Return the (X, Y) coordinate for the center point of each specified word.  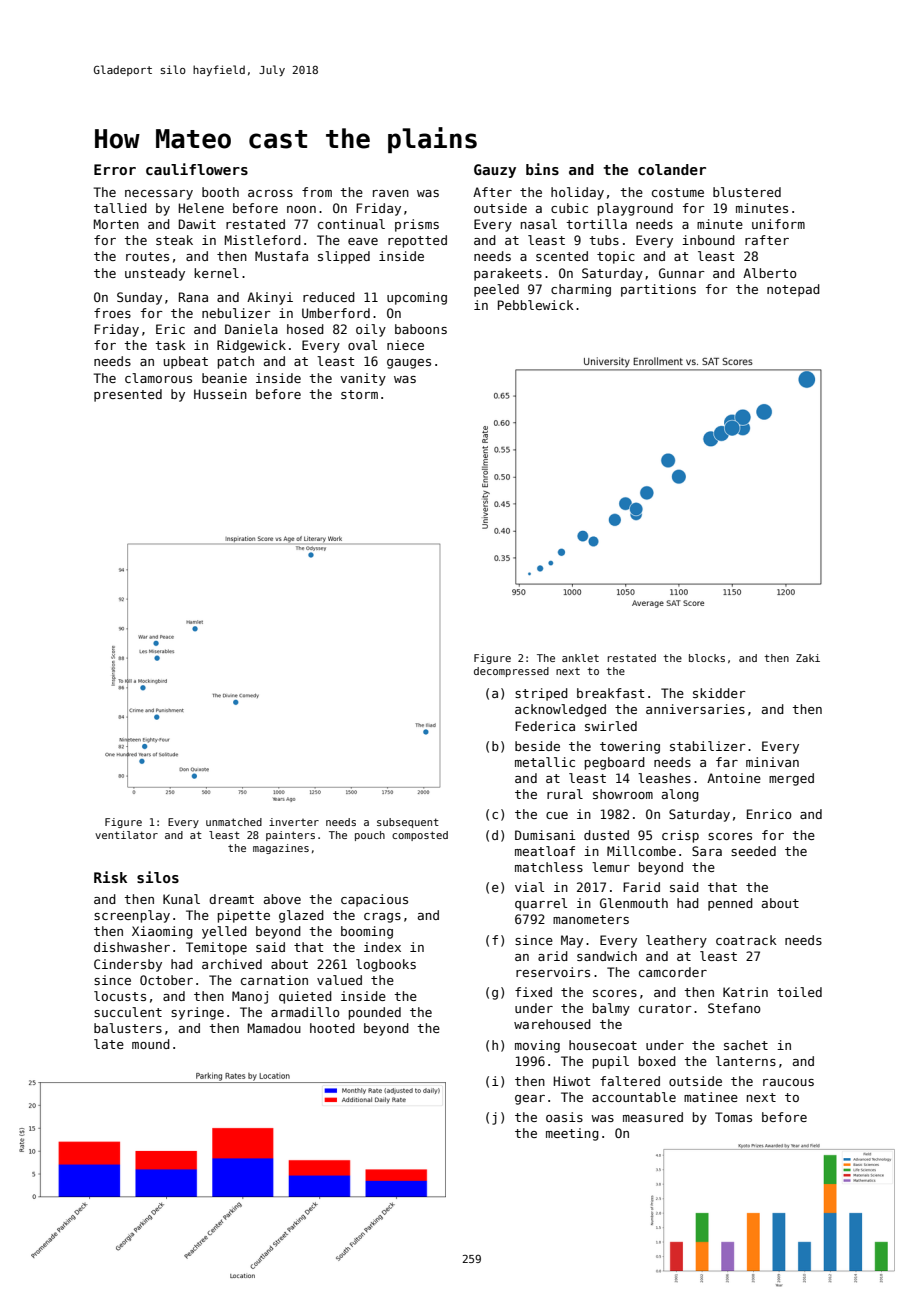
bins (542, 169)
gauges (409, 364)
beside (537, 746)
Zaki (808, 658)
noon (301, 209)
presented (128, 395)
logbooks (386, 965)
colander (672, 169)
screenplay (132, 916)
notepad (793, 290)
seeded (753, 851)
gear (530, 1100)
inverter (294, 822)
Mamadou (274, 1028)
